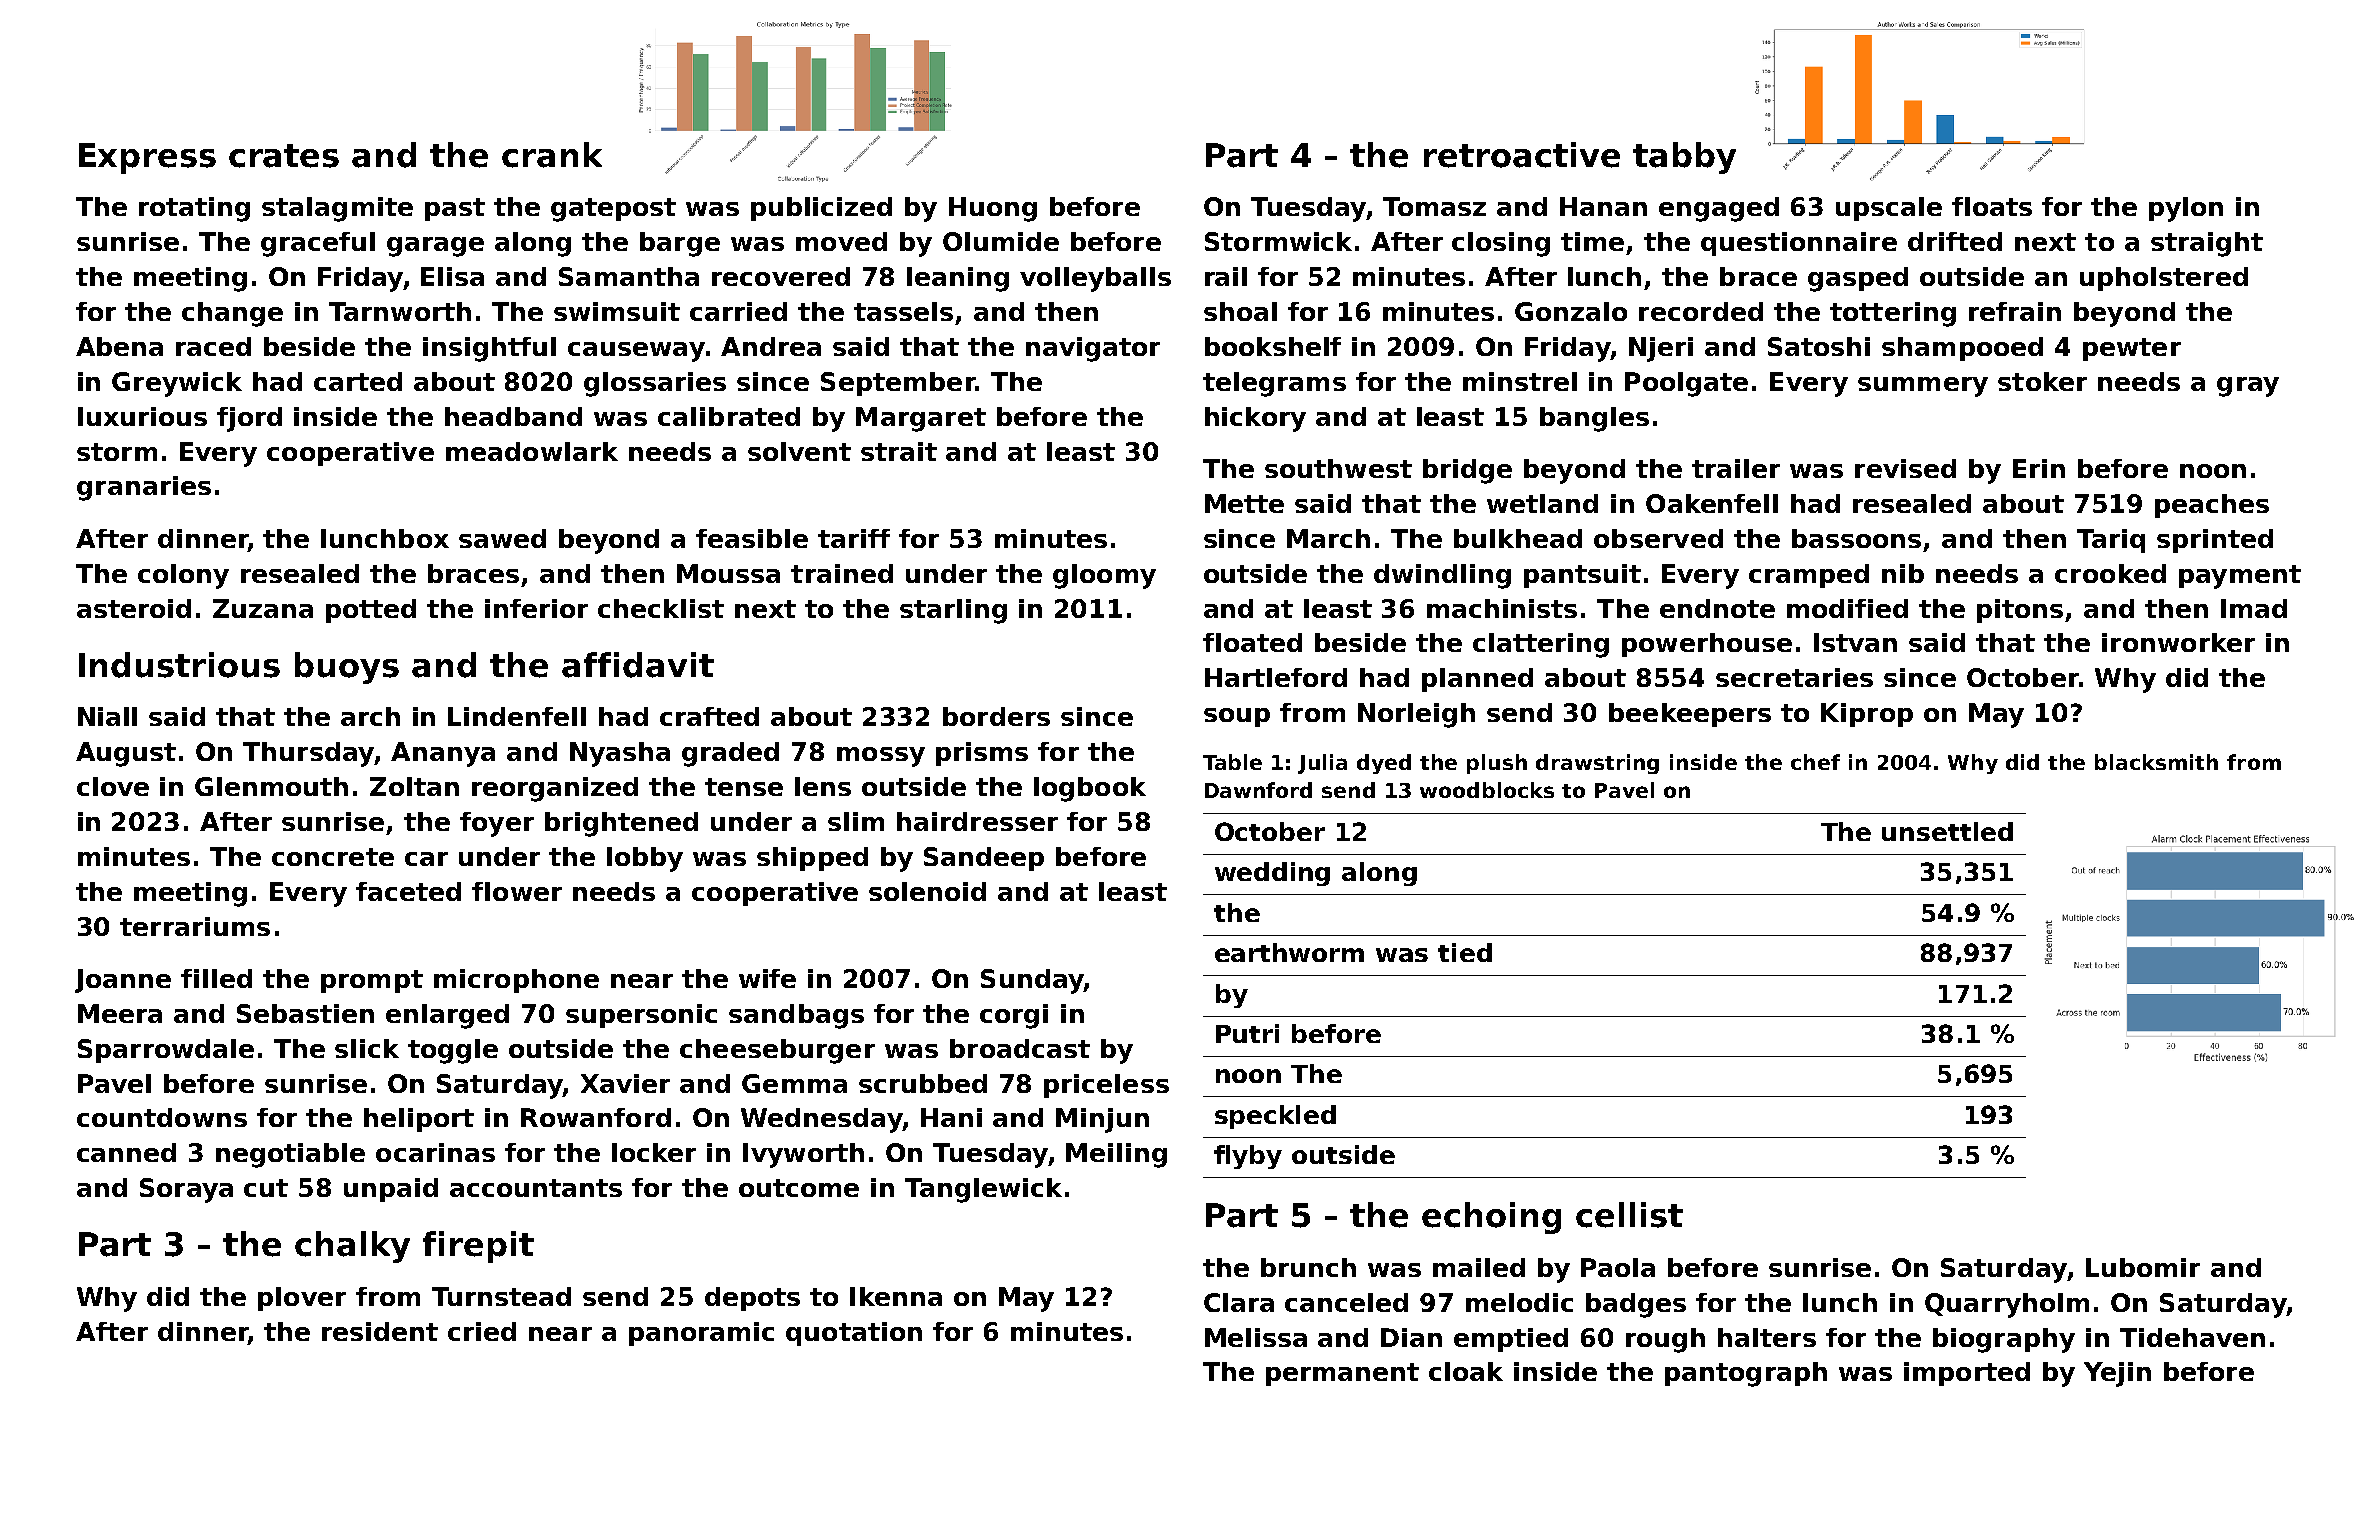  What do you see at coordinates (1522, 155) in the screenshot?
I see `retroactive` at bounding box center [1522, 155].
